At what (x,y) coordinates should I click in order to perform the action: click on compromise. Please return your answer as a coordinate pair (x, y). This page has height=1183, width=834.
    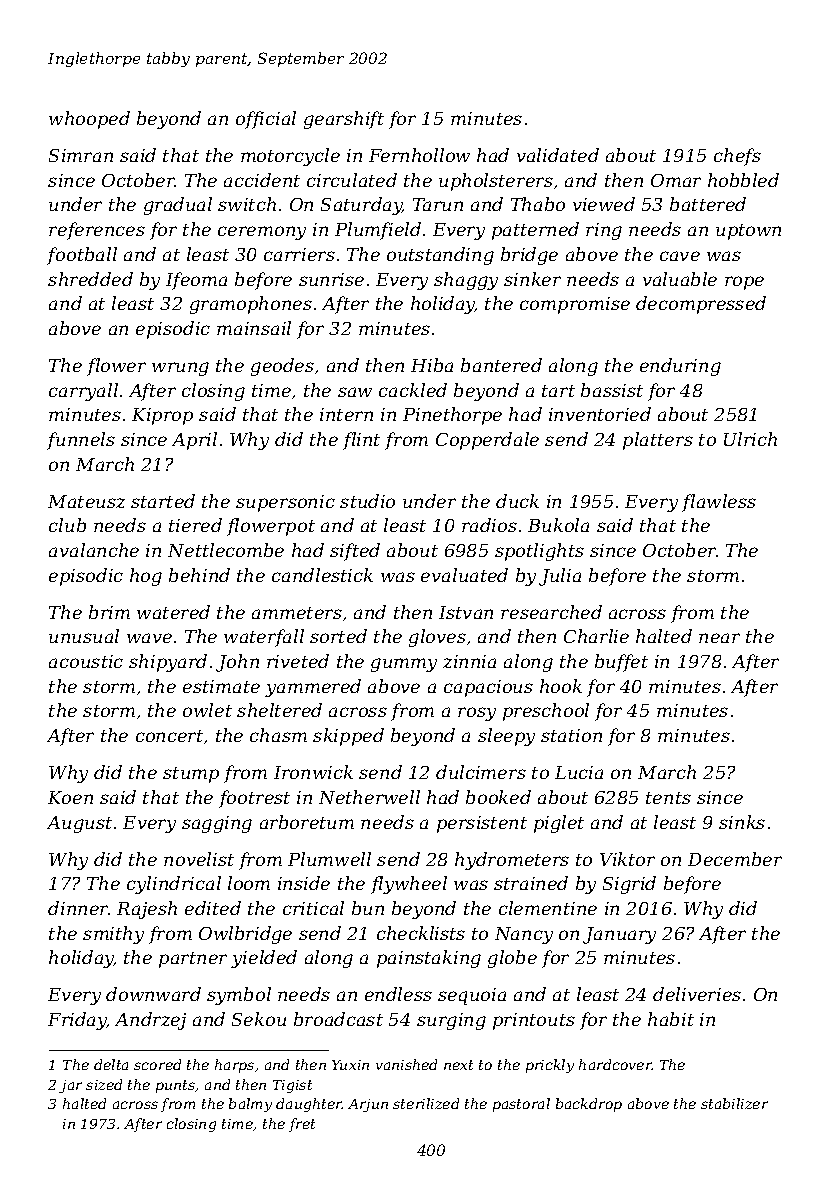
    Looking at the image, I should click on (575, 305).
